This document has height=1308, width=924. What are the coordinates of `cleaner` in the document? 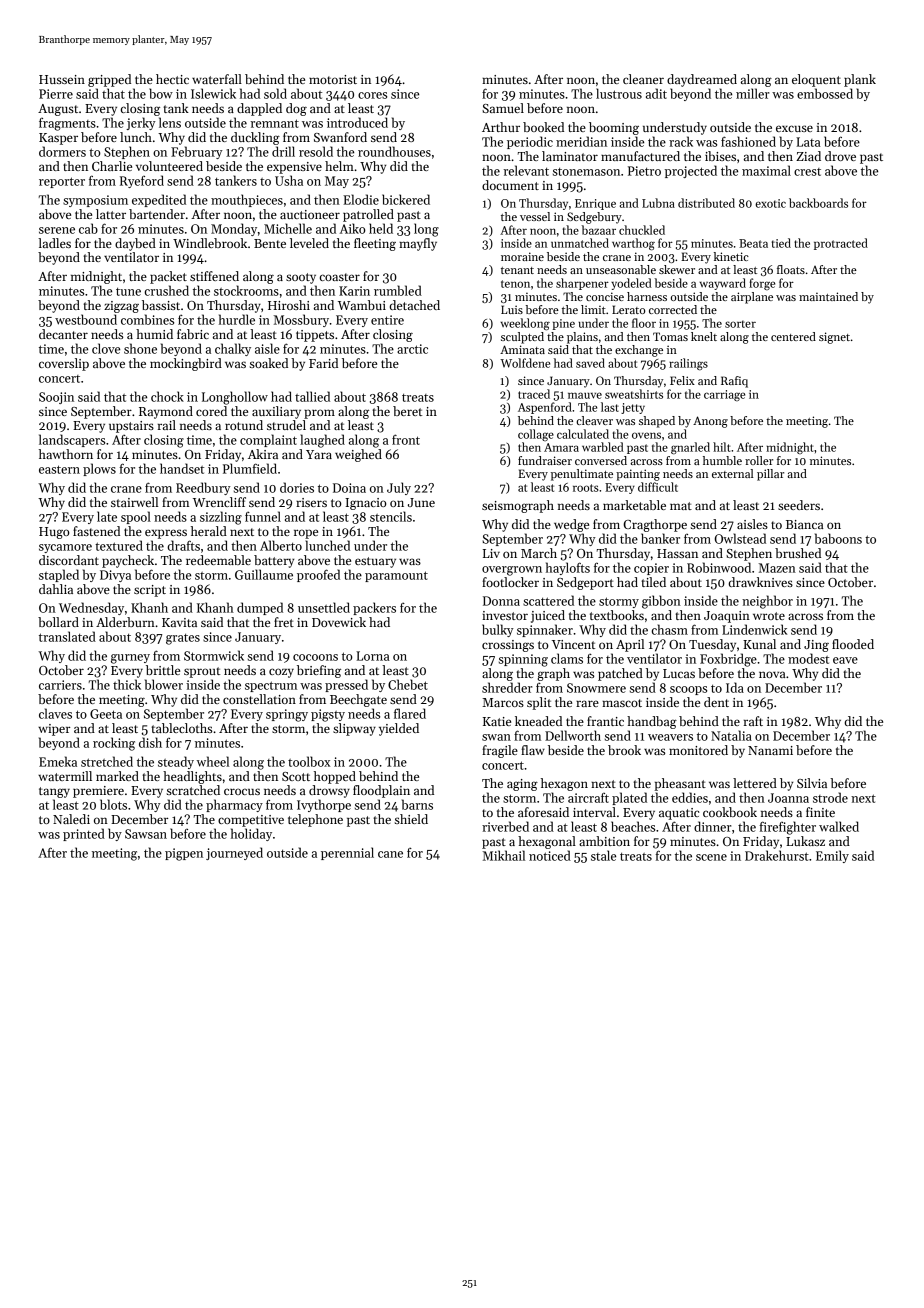 It's located at (643, 79).
